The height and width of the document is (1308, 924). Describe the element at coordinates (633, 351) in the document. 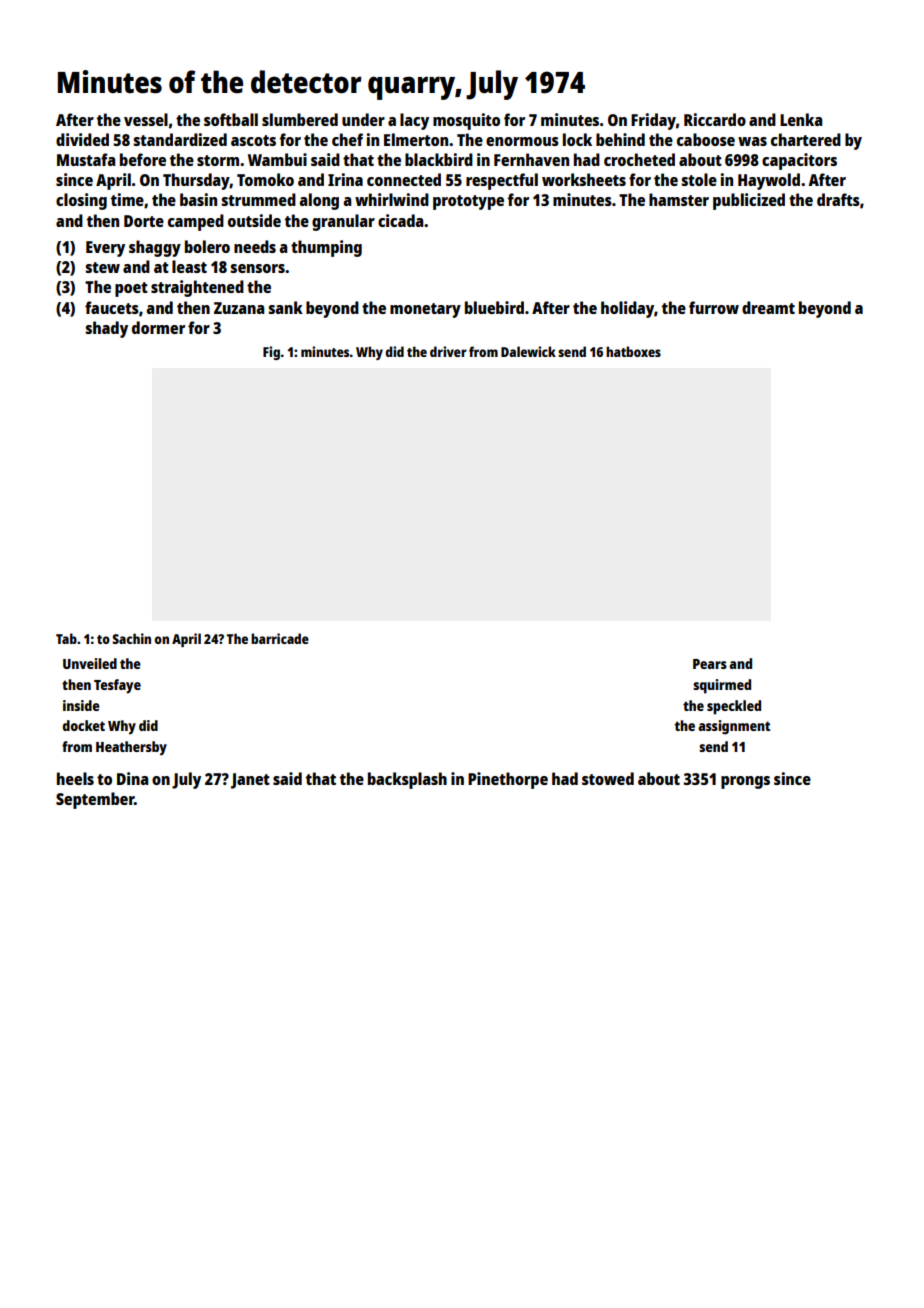

I see `hatboxes` at that location.
